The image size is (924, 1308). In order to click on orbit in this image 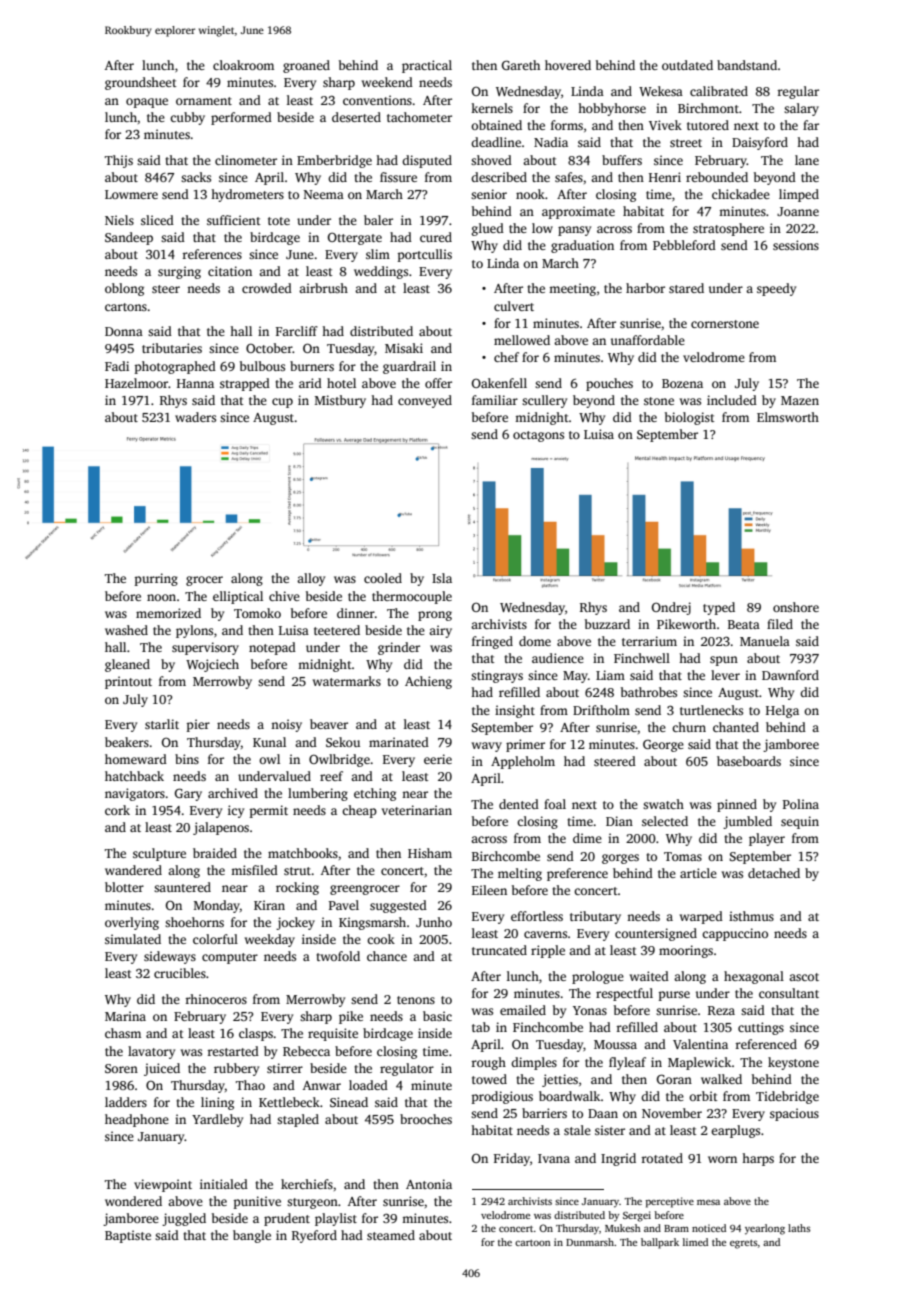, I will do `click(703, 1096)`.
